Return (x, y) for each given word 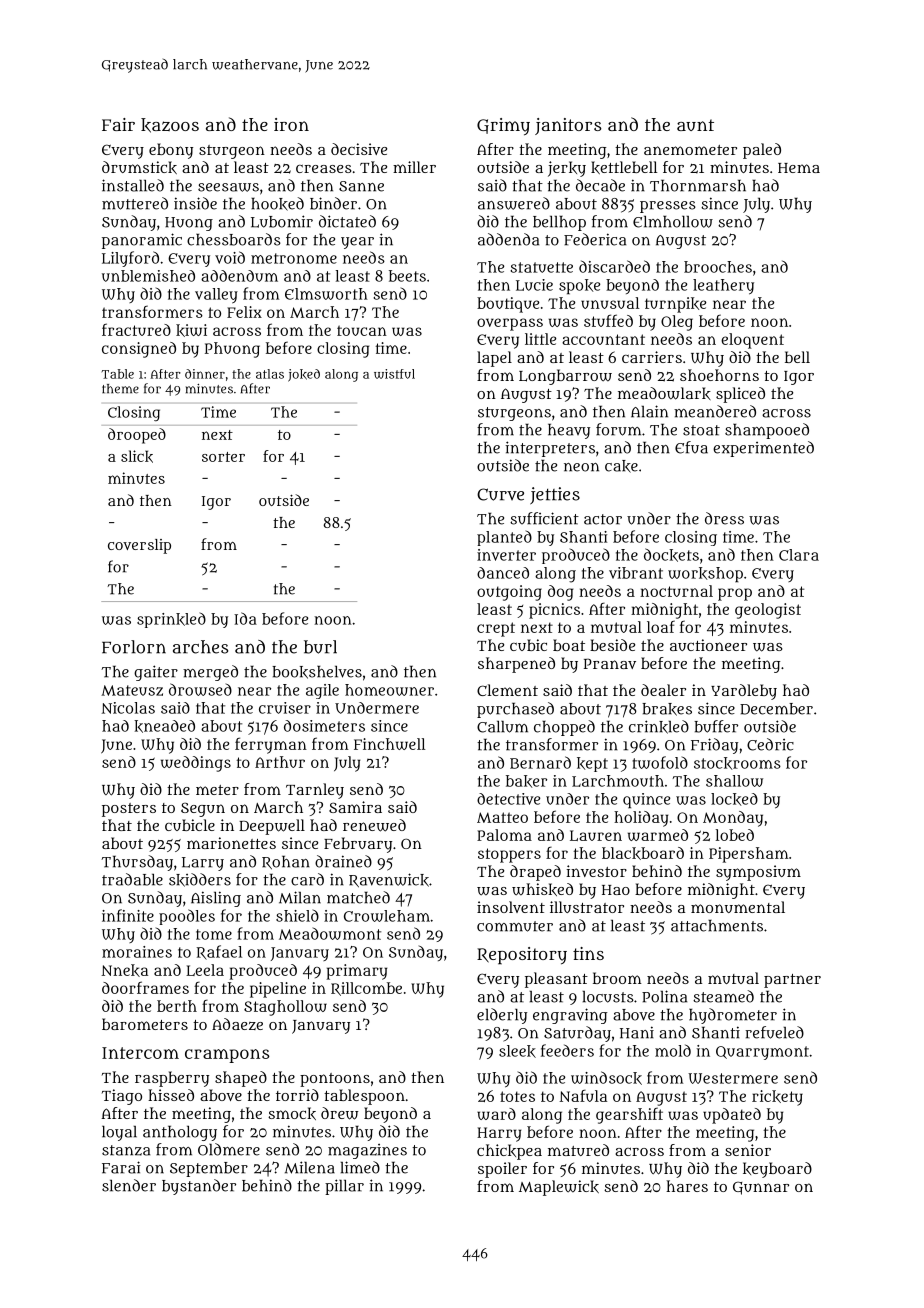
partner (792, 981)
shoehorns (719, 375)
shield (297, 915)
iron (291, 124)
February (358, 845)
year (357, 243)
